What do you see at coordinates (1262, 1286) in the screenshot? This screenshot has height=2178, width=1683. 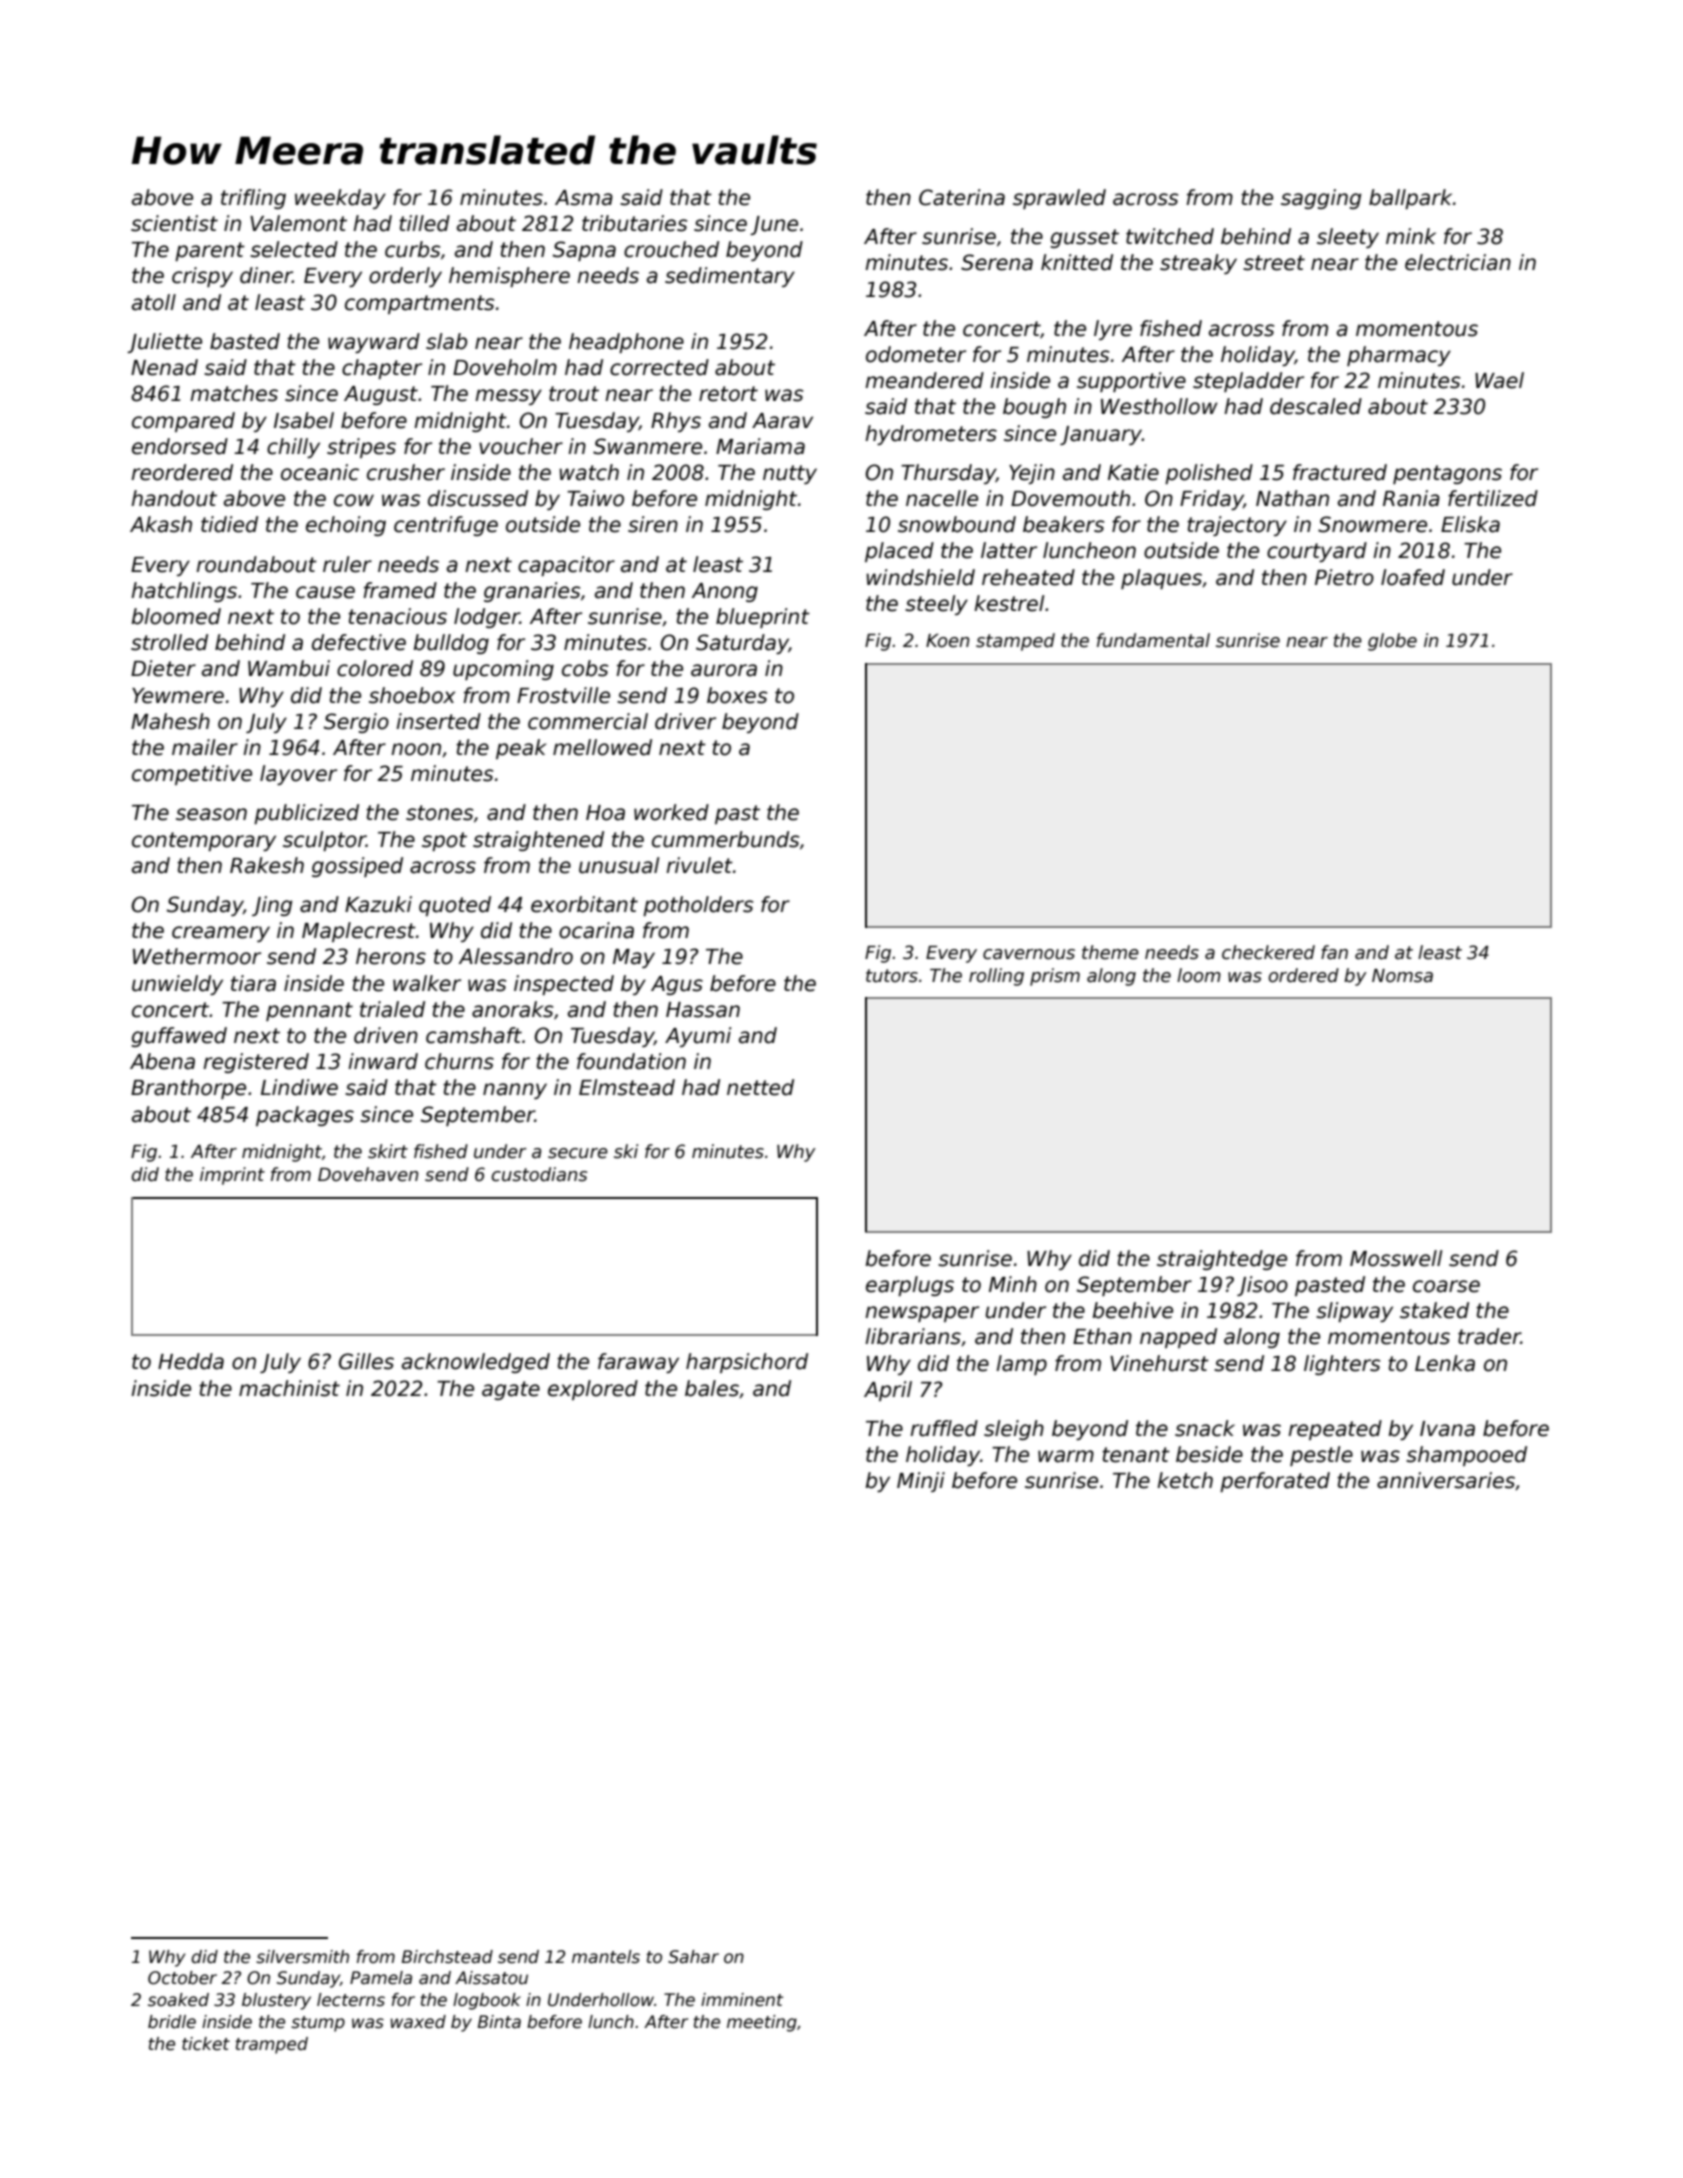 I see `Jisoo` at bounding box center [1262, 1286].
